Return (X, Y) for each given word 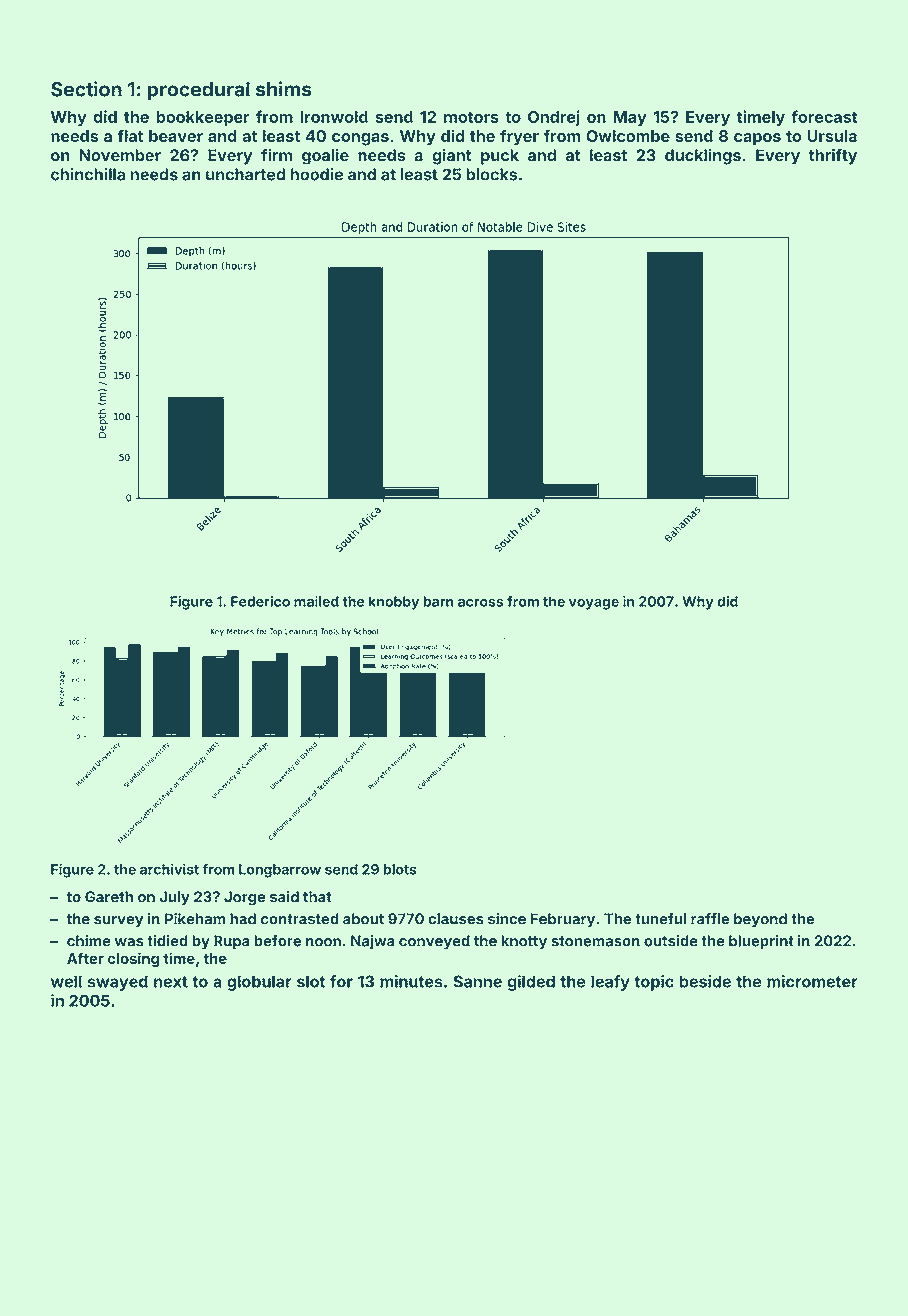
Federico (260, 601)
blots (400, 869)
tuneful (660, 919)
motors (471, 117)
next (171, 982)
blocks (492, 174)
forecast (824, 116)
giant (452, 157)
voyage (594, 604)
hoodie (316, 174)
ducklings (703, 157)
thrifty (833, 157)
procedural (198, 91)
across (481, 603)
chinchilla (88, 174)
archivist (169, 869)
